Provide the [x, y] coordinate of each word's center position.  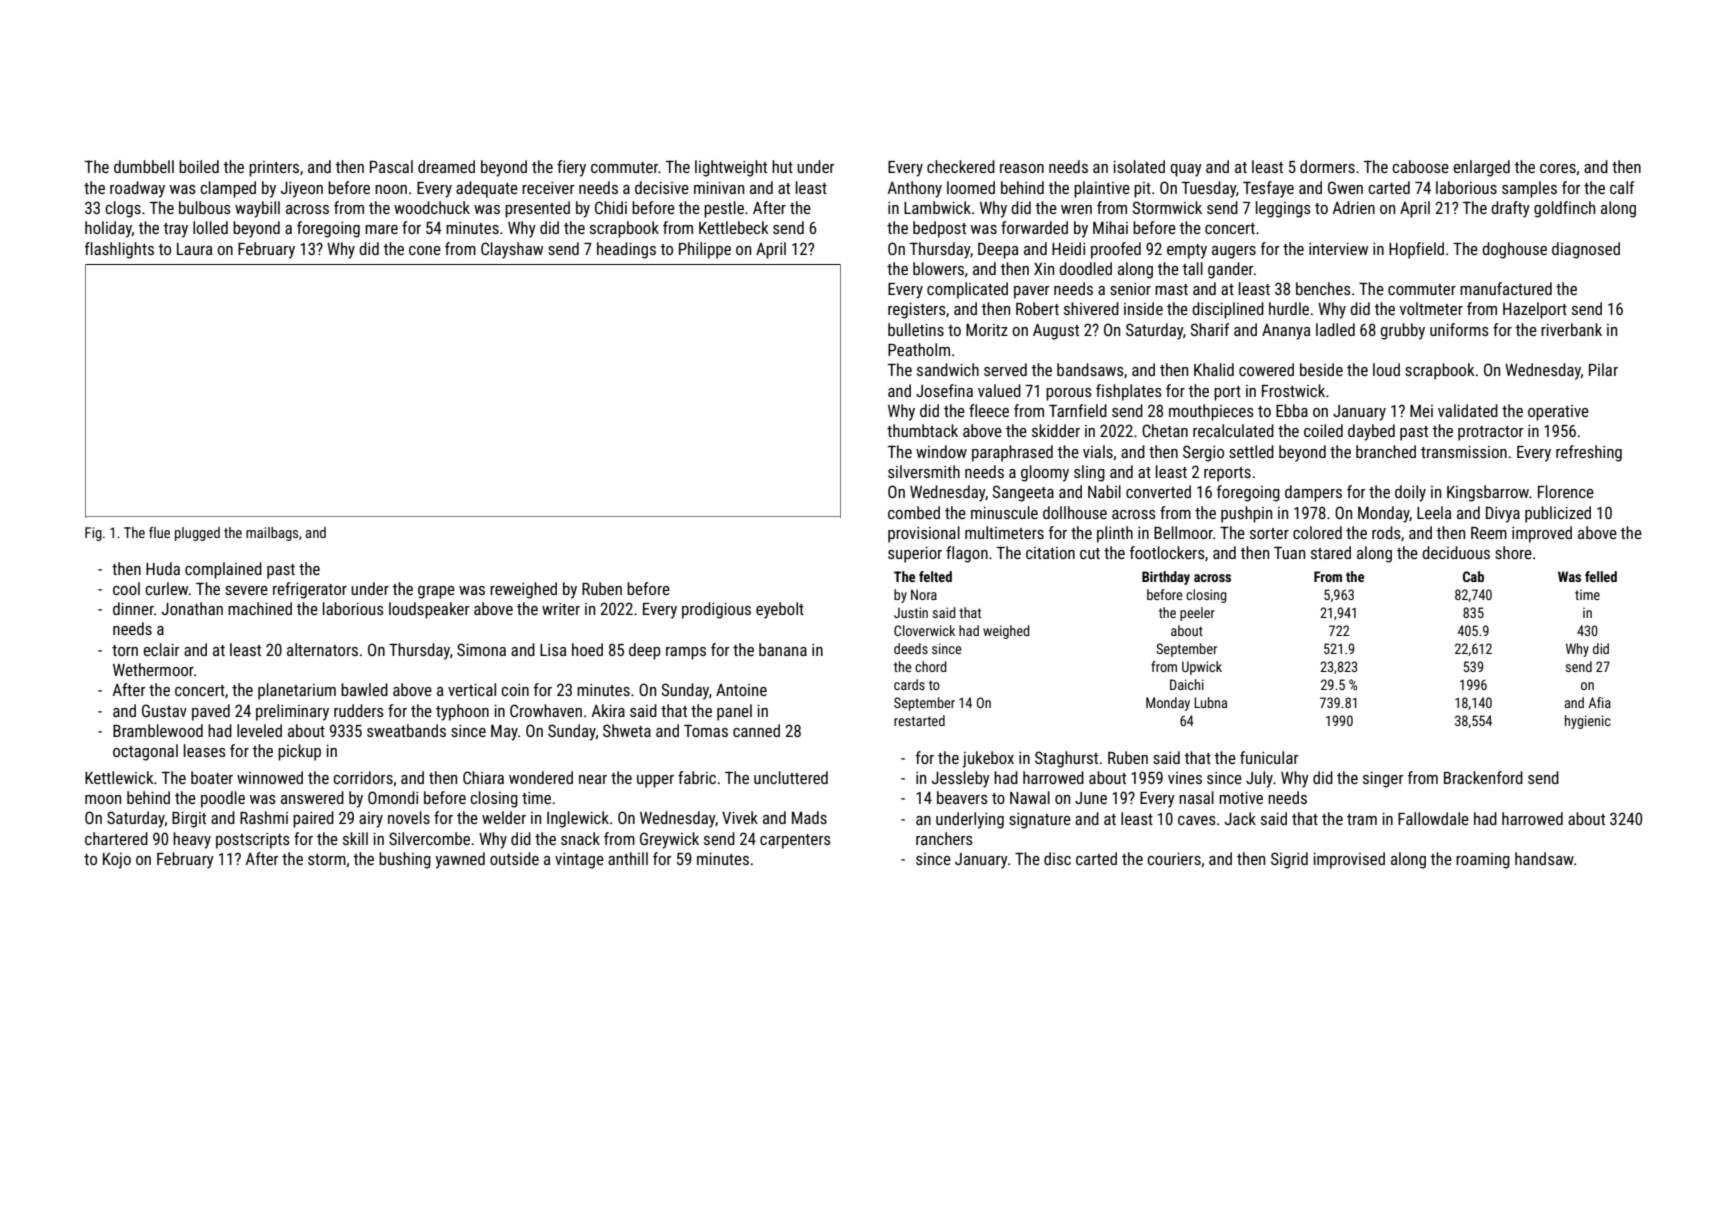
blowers [938, 268]
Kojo [117, 861]
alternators [322, 649]
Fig [93, 534]
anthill [628, 858]
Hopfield [1416, 250]
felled [1601, 576]
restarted [919, 720]
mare [381, 229]
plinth [1115, 534]
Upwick [1202, 668]
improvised [1349, 860]
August [1056, 332]
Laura [194, 249]
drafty [1510, 209]
